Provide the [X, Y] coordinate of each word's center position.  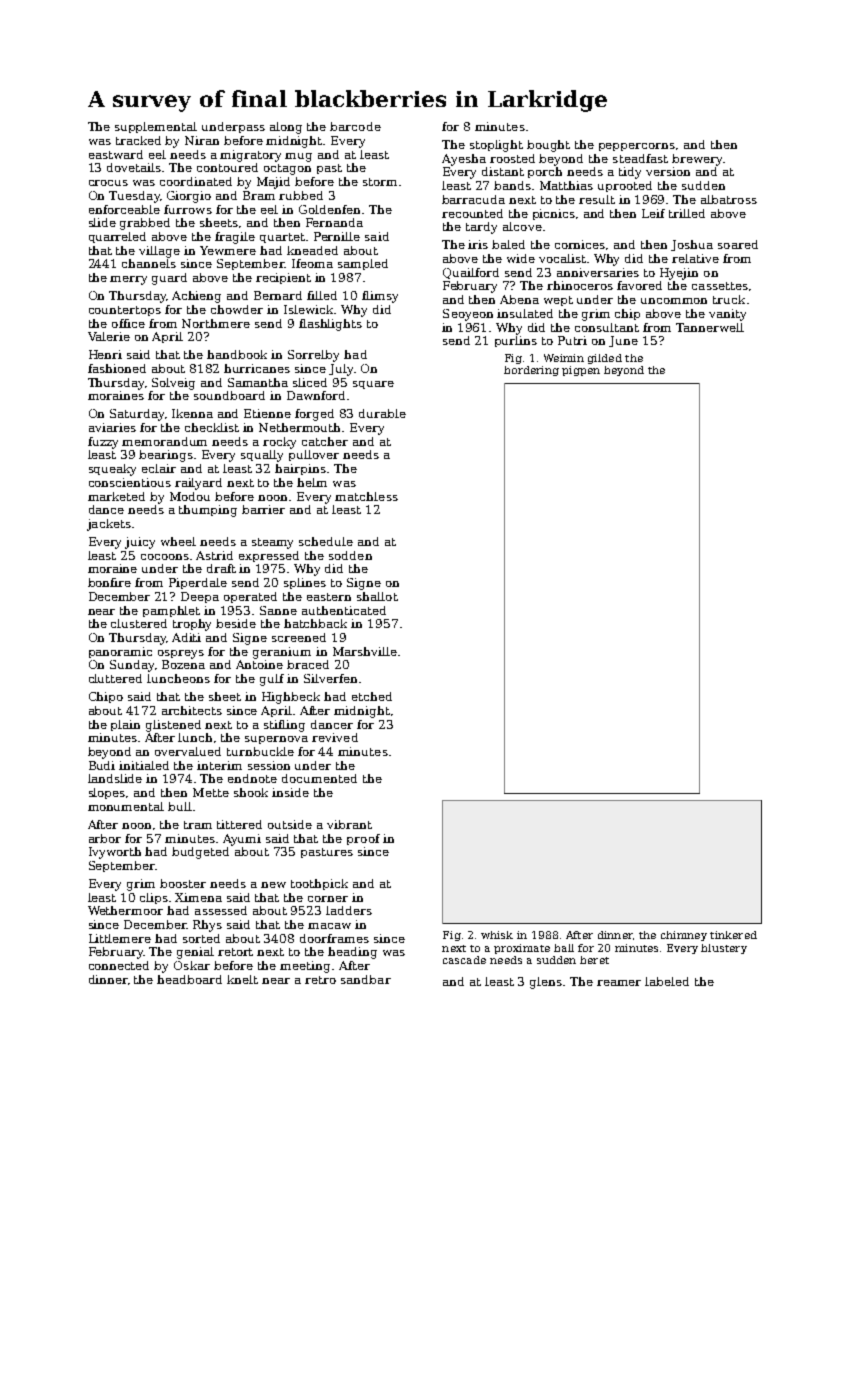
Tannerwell [710, 327]
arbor [105, 838]
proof [363, 839]
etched [372, 696]
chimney [684, 936]
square [373, 385]
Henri [105, 354]
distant [503, 171]
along [286, 128]
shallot [377, 596]
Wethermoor [125, 910]
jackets [109, 525]
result [597, 199]
